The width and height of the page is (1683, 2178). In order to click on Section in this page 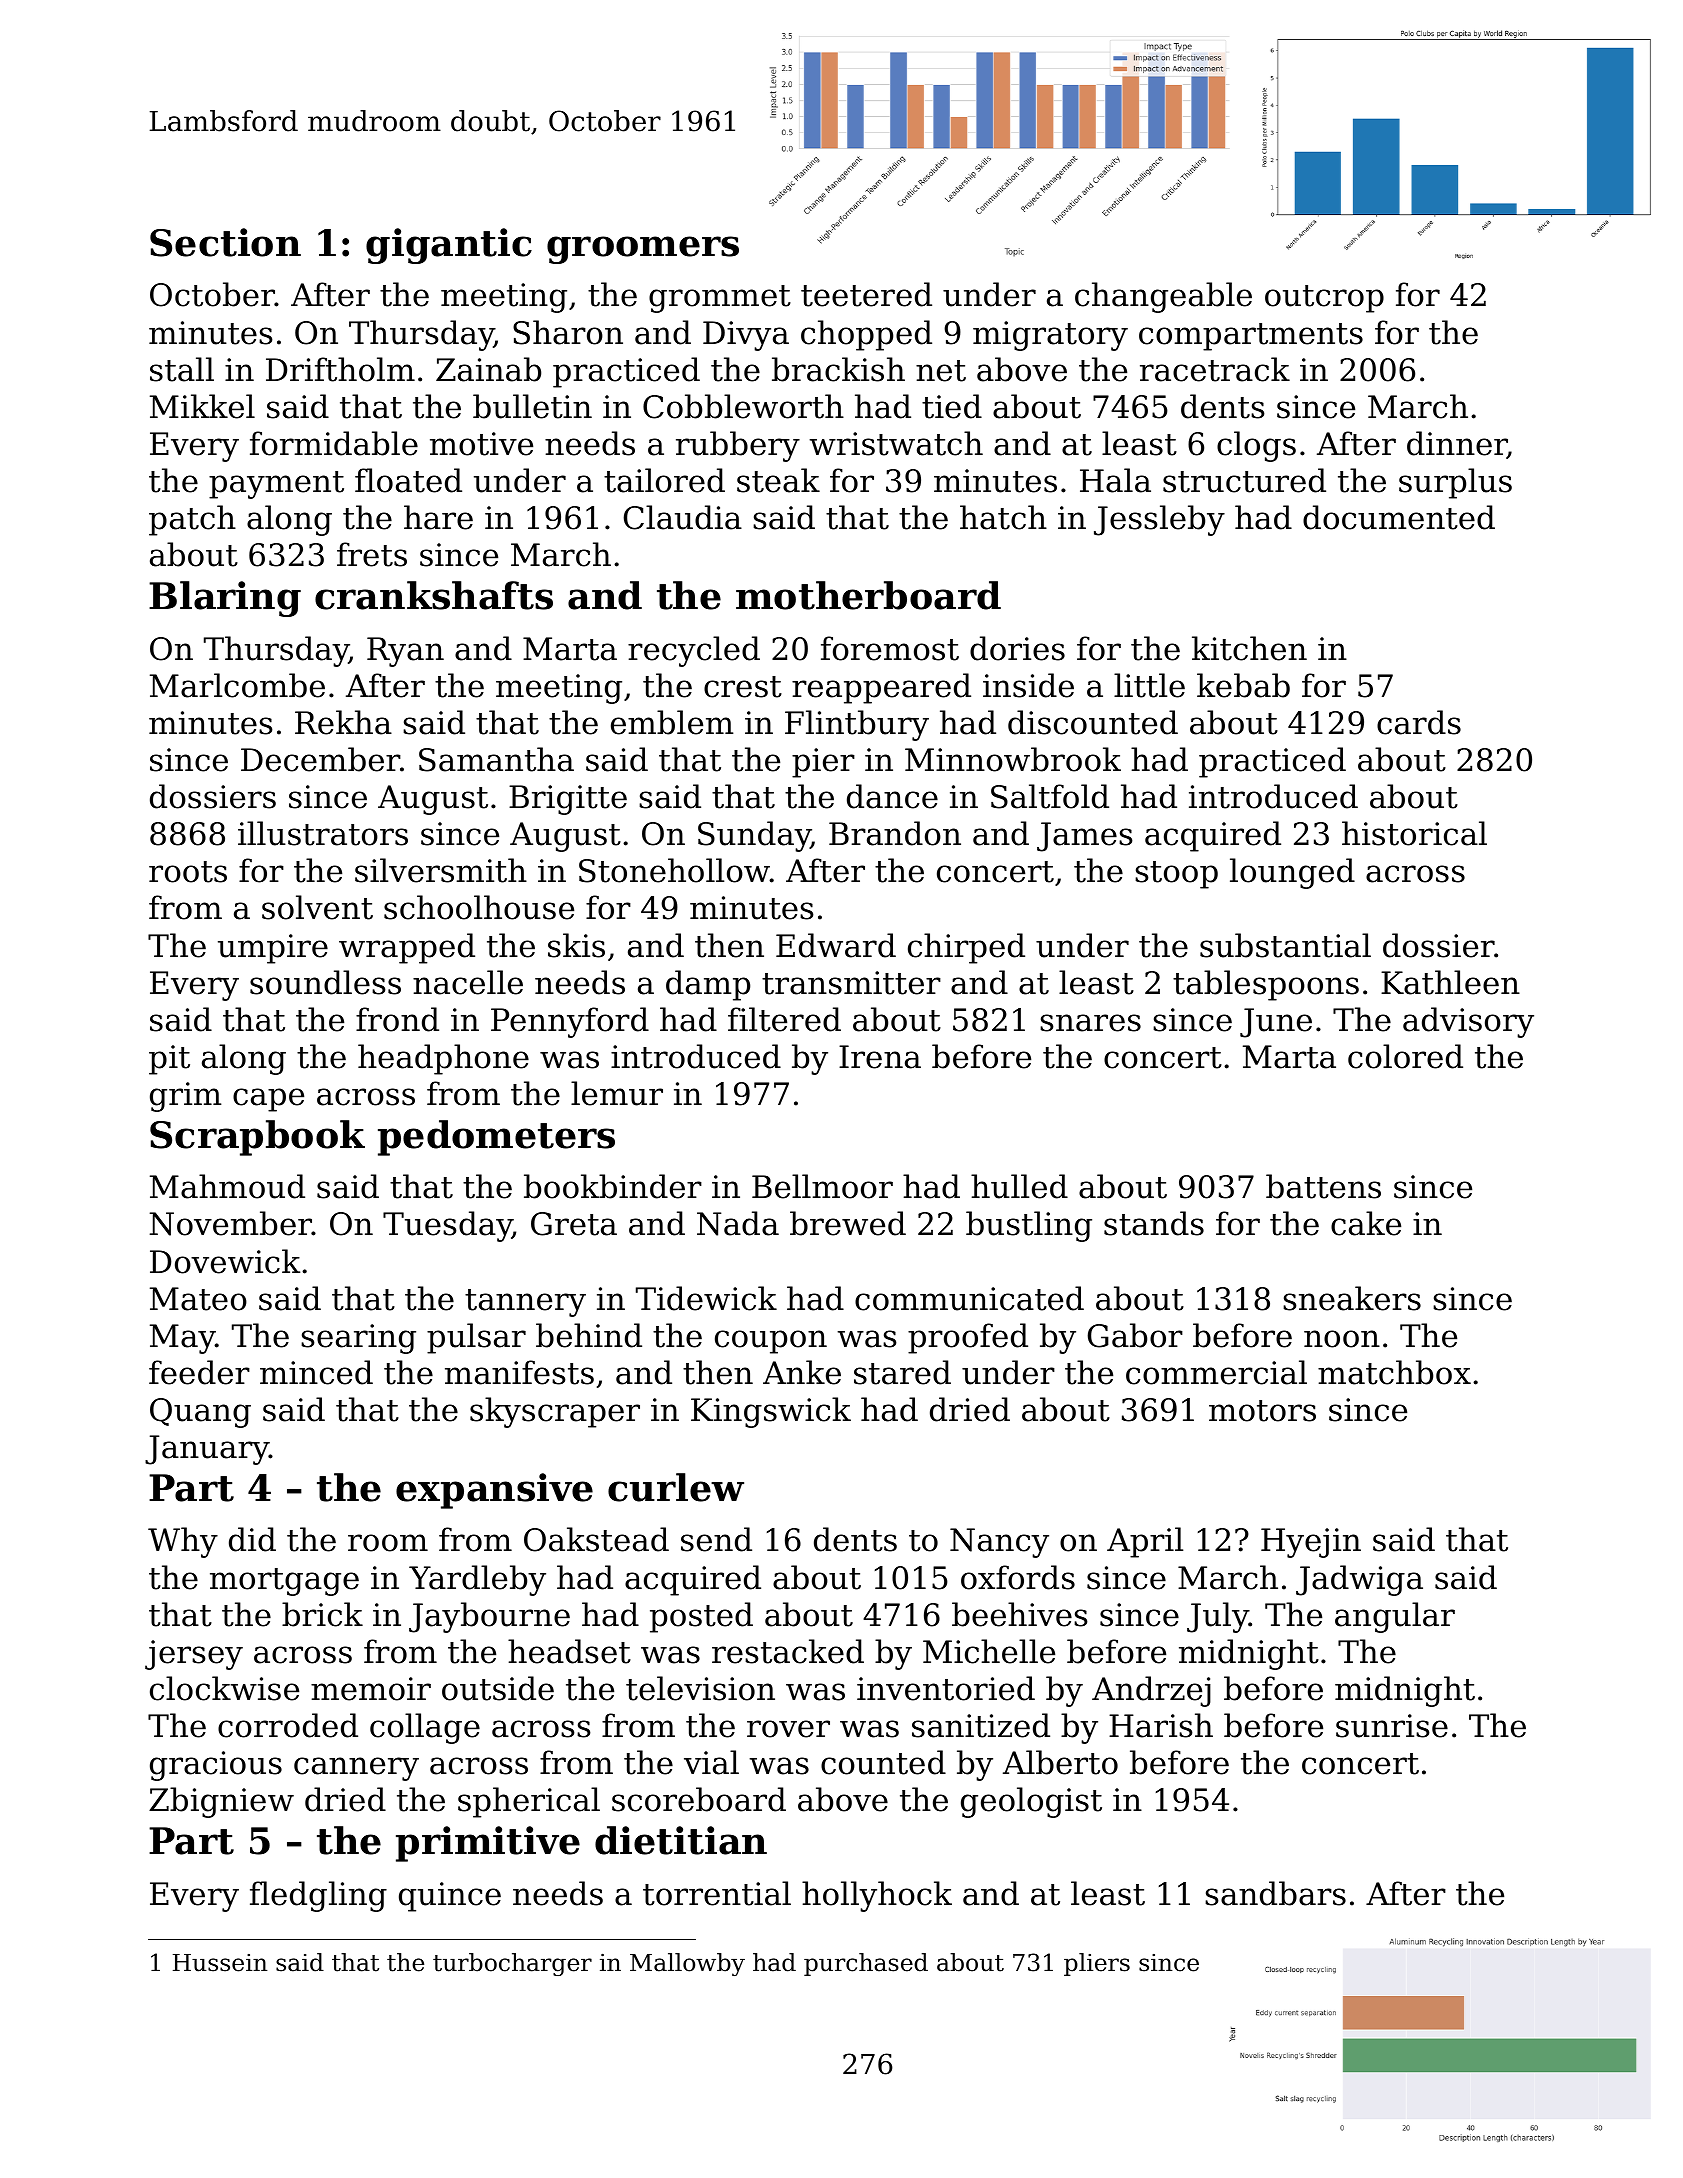, I will do `click(225, 242)`.
